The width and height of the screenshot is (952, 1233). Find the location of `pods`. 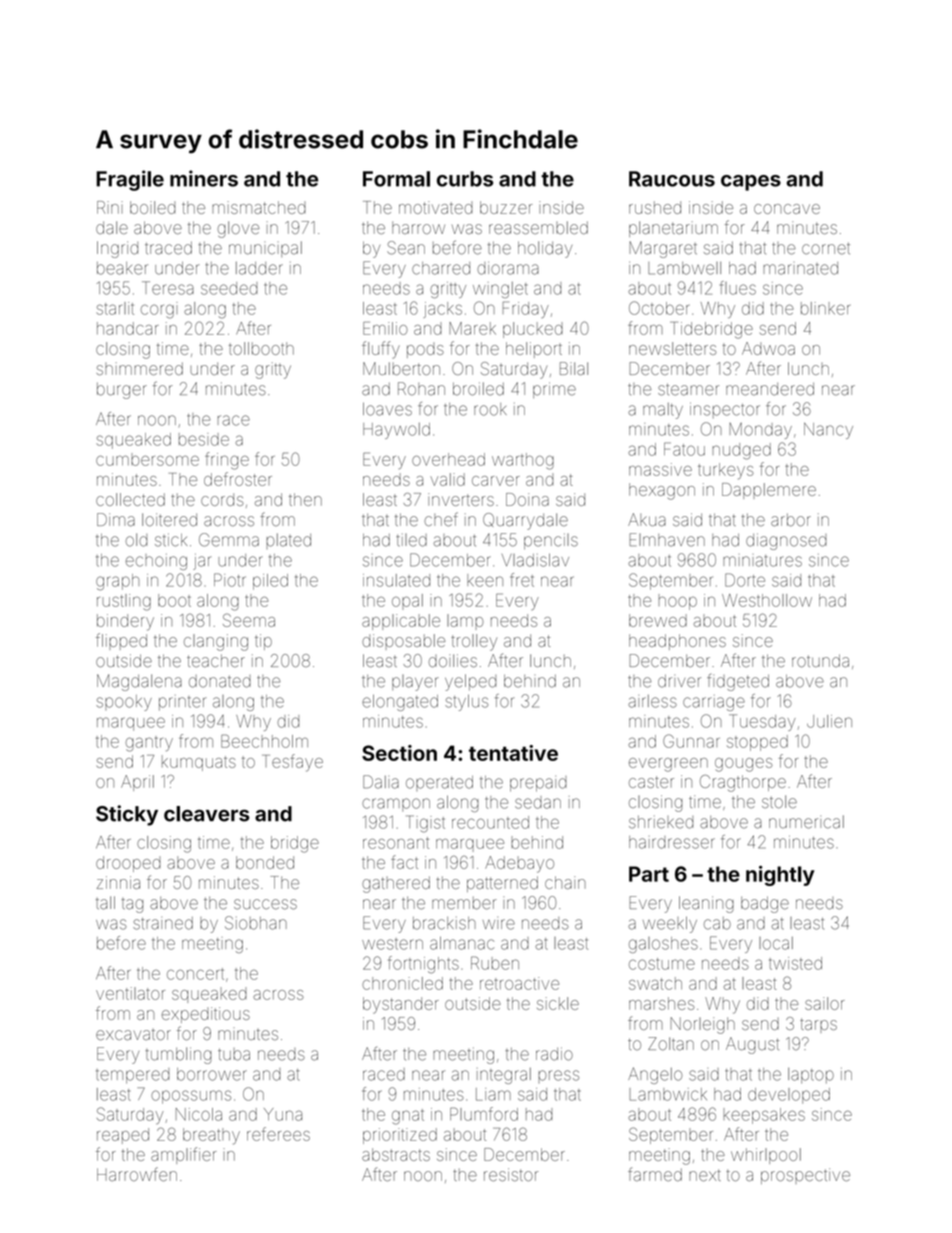

pods is located at coordinates (425, 350).
